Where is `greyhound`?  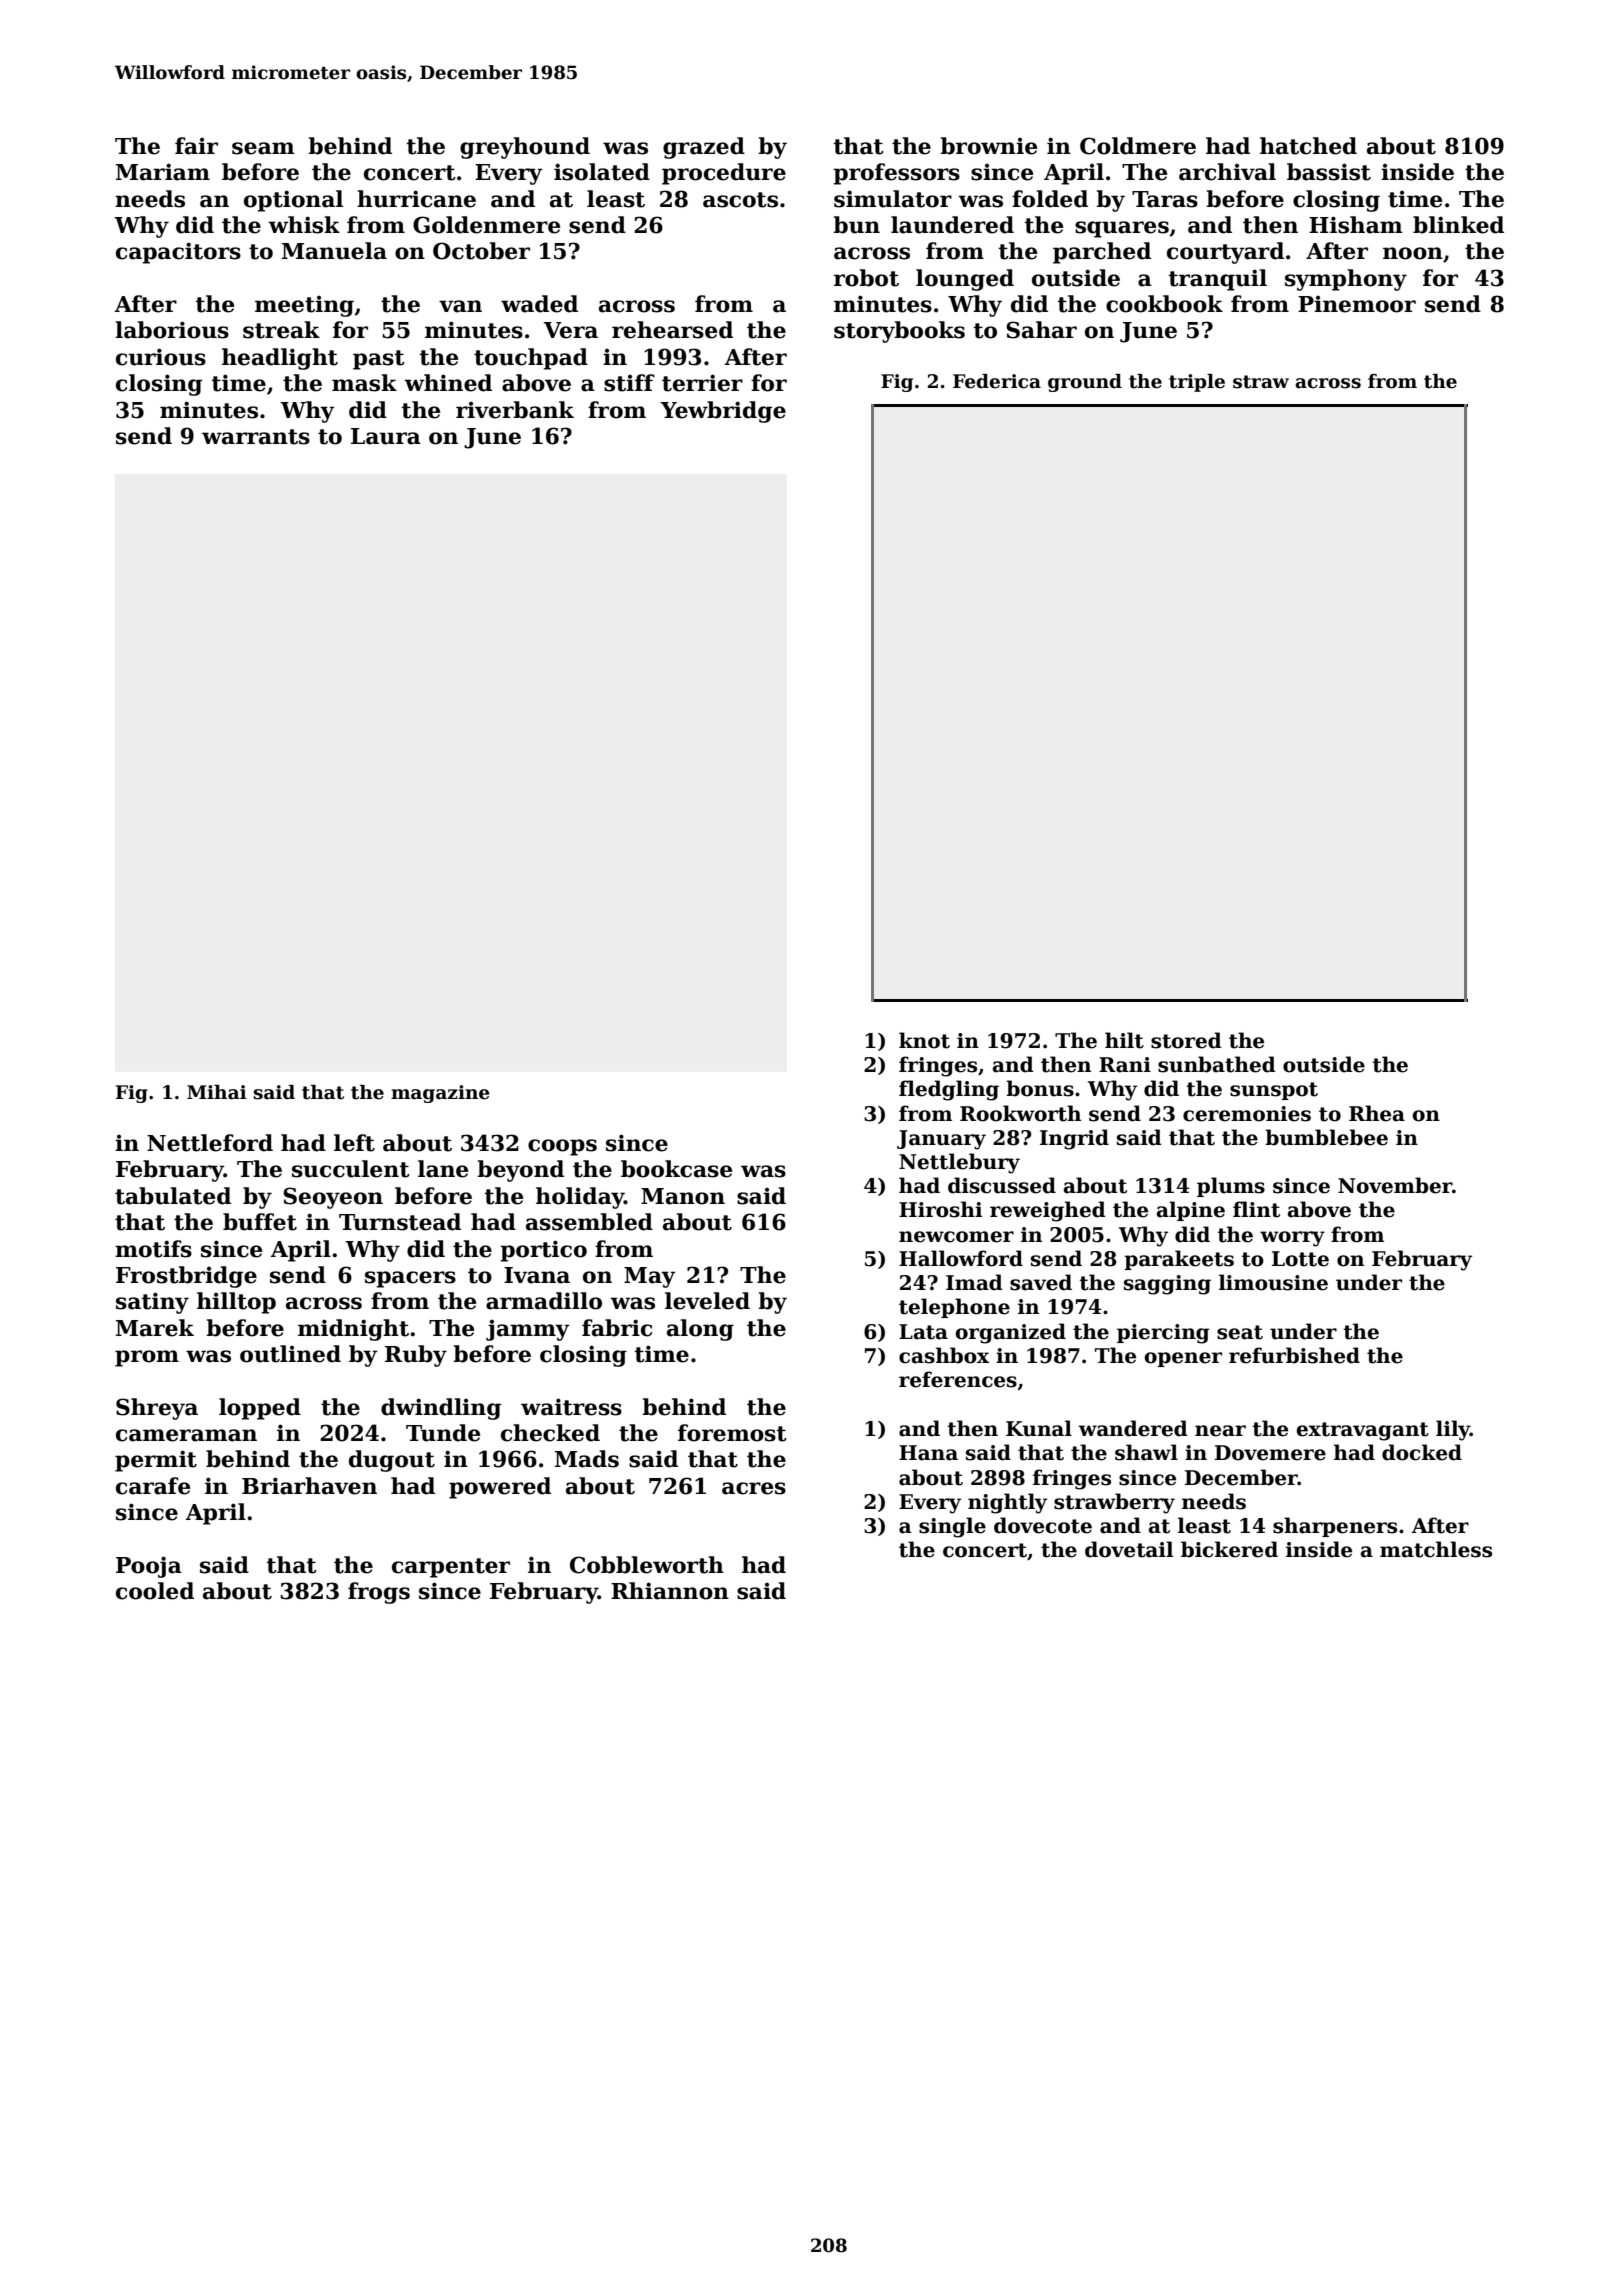
greyhound is located at coordinates (525, 148).
